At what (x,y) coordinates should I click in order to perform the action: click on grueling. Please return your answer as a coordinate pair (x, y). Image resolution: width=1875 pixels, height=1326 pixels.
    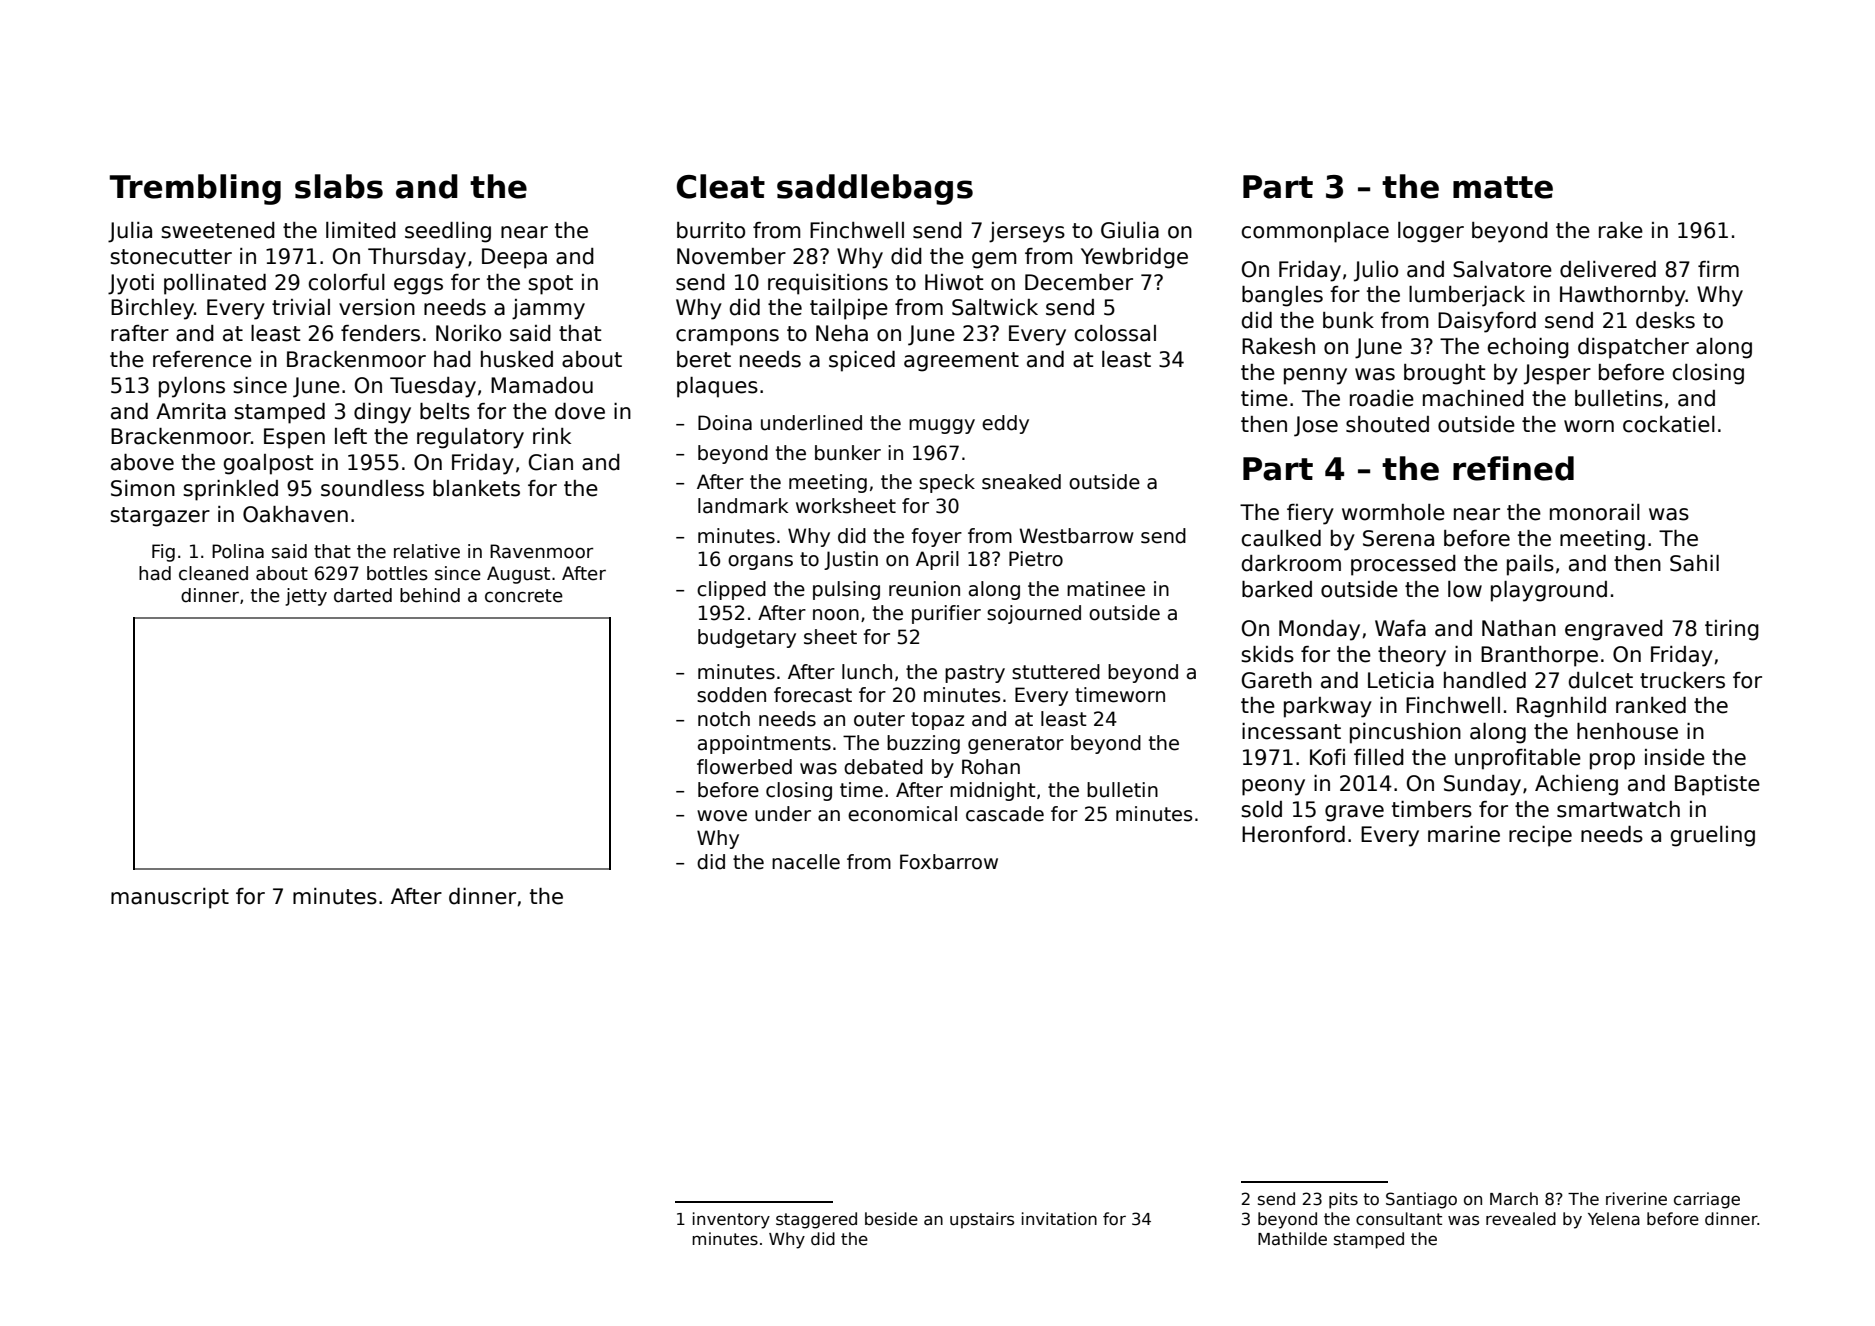
    Looking at the image, I should click on (1713, 836).
